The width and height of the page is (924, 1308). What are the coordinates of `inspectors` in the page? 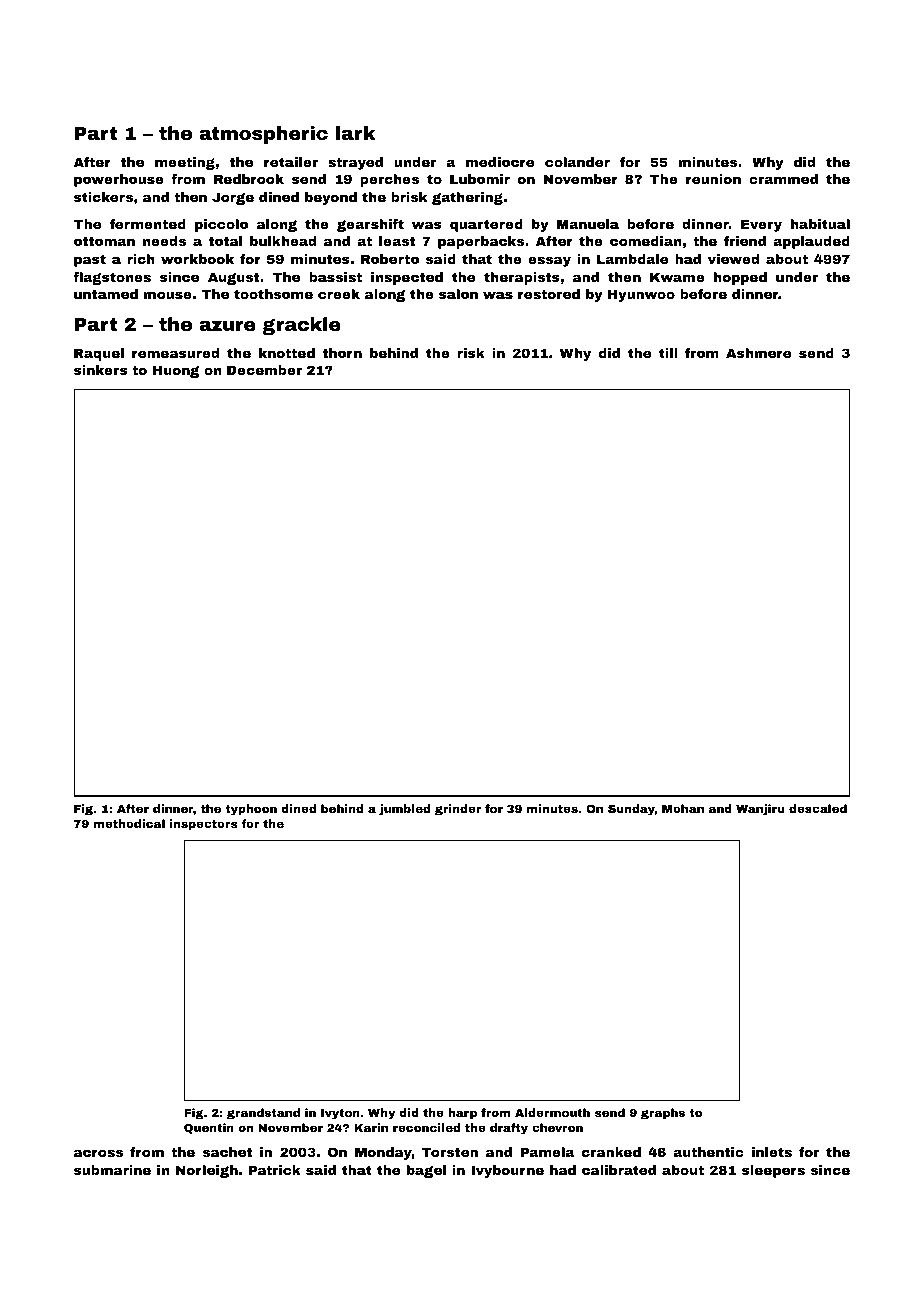 It's located at (203, 825).
